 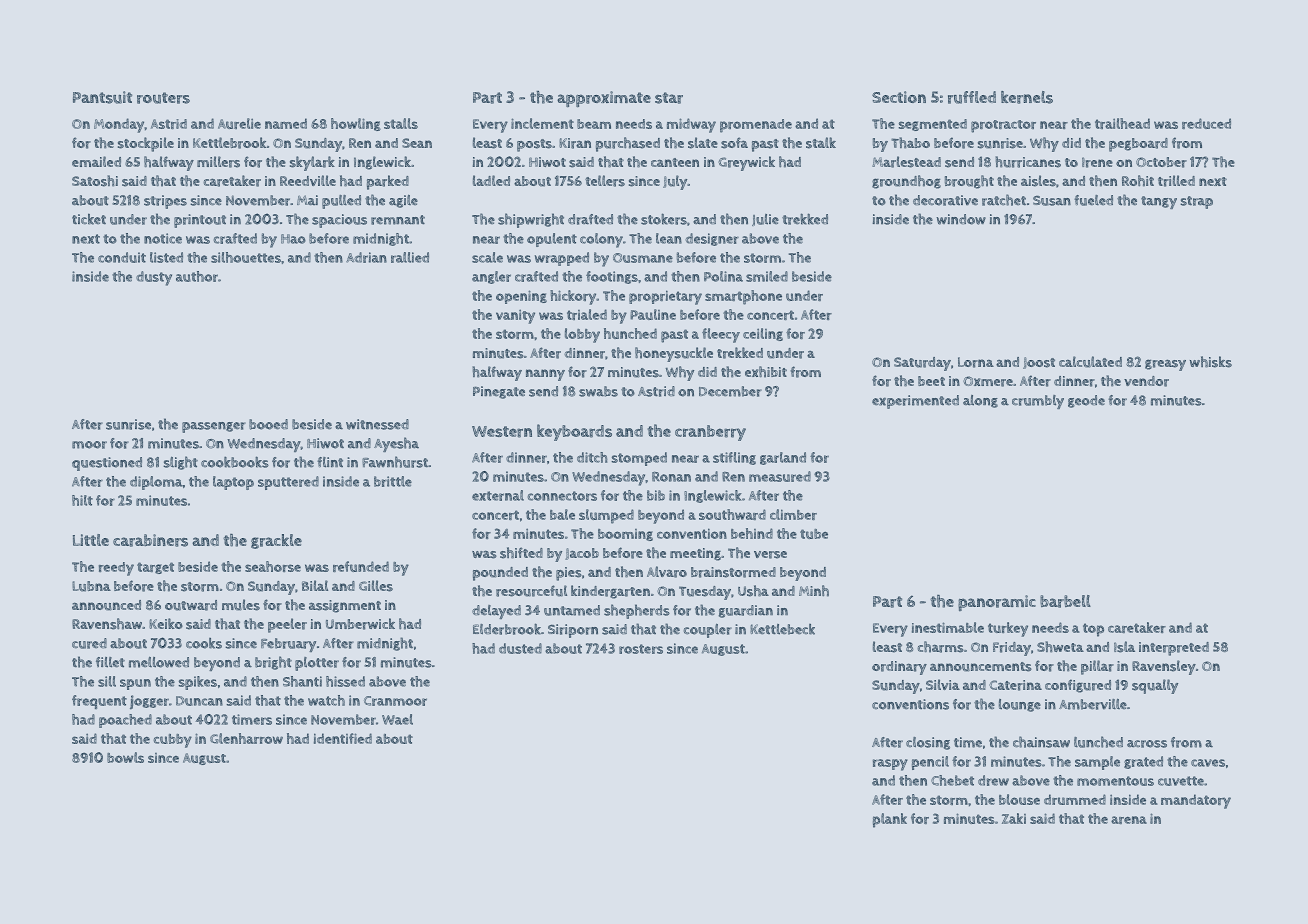 I want to click on panoramic, so click(x=997, y=603).
